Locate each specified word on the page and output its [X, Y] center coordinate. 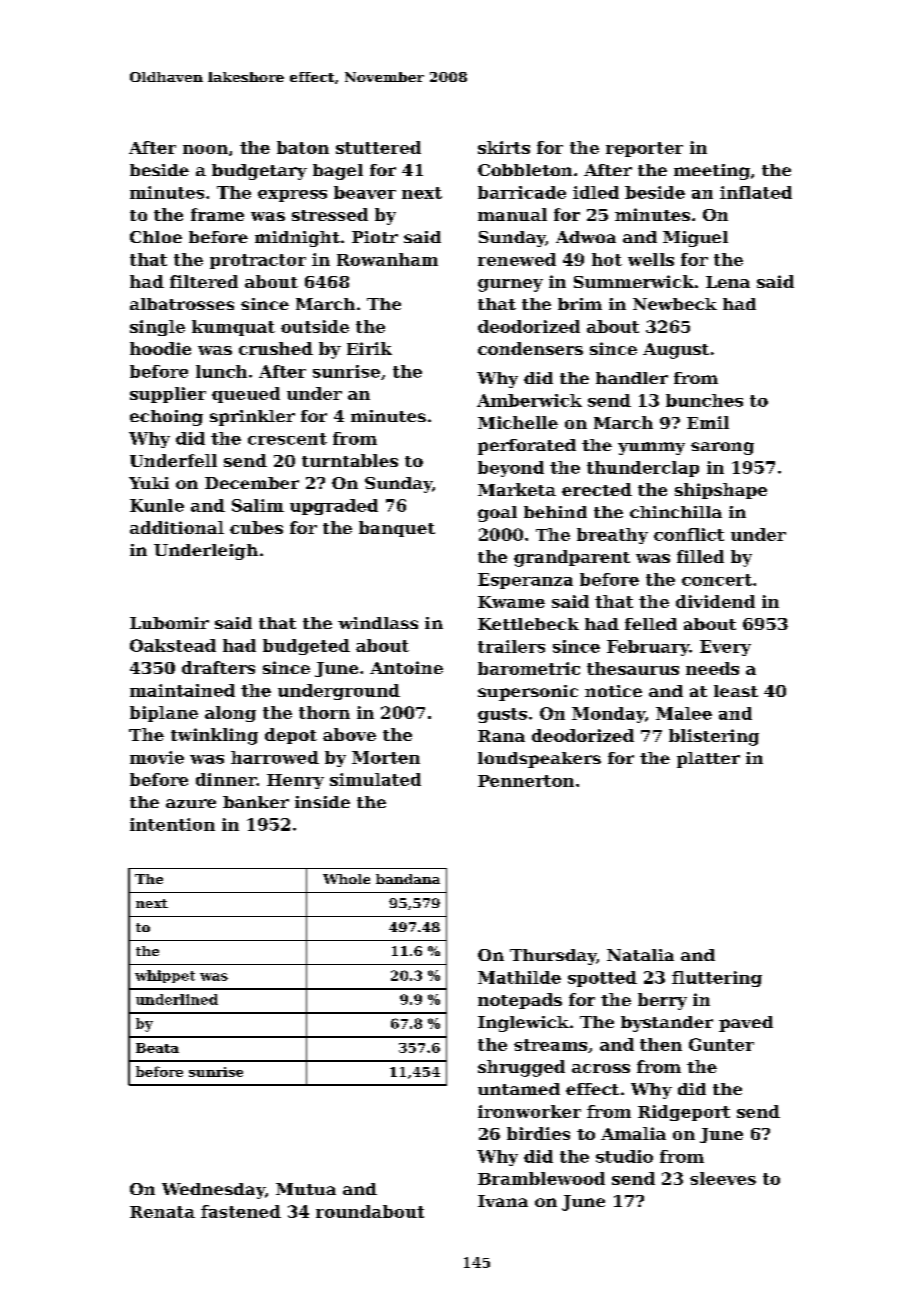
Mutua [306, 1189]
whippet [165, 976]
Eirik [369, 348]
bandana [408, 879]
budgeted [306, 647]
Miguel [695, 239]
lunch [221, 371]
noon [205, 149]
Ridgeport [684, 1113]
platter [708, 760]
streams [550, 1045]
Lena [728, 282]
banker [256, 802]
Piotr [375, 237]
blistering [714, 737]
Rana [501, 736]
